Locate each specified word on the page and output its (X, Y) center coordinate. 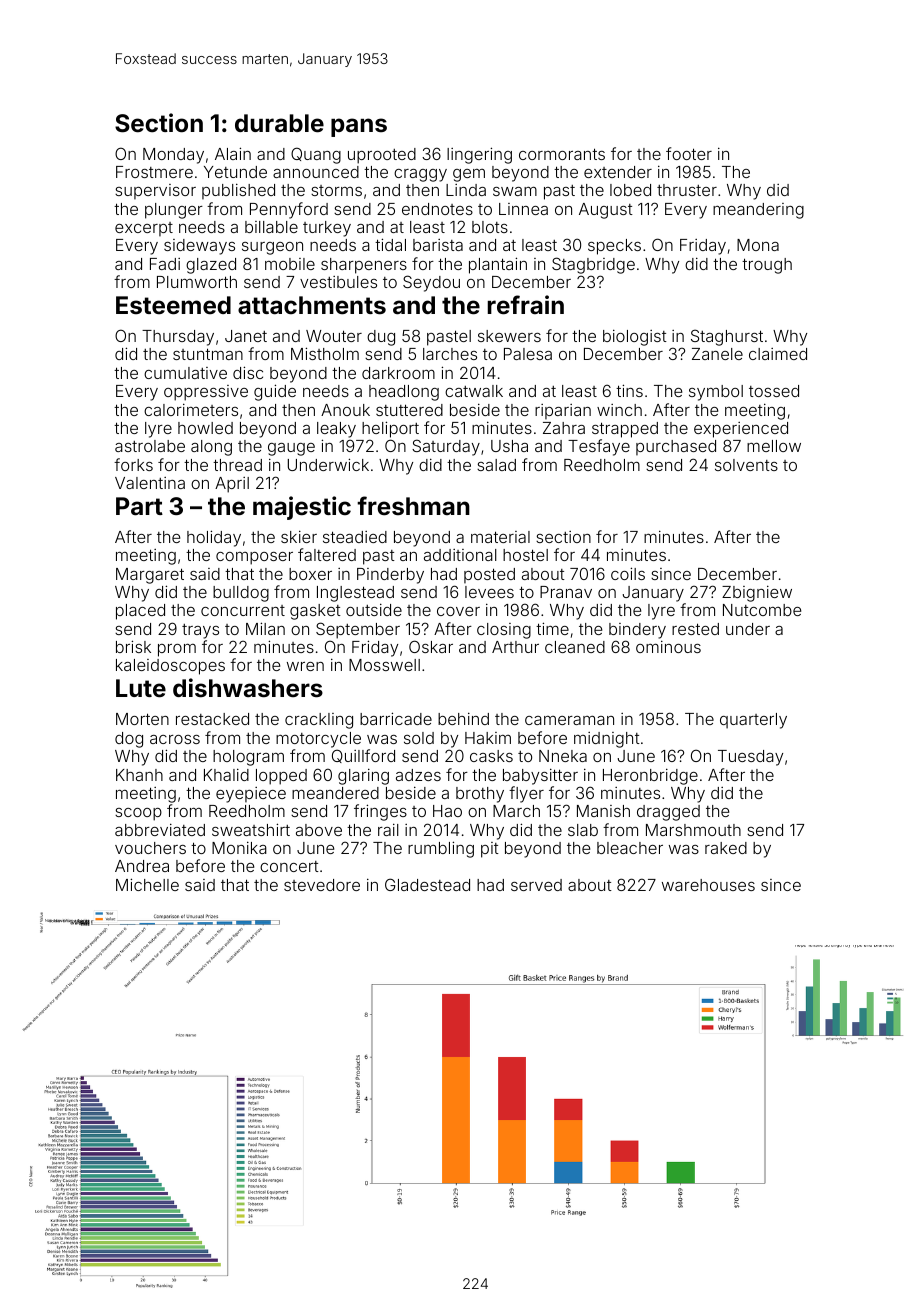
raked (726, 848)
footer (689, 153)
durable (279, 123)
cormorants (562, 154)
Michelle (147, 884)
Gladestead (427, 884)
